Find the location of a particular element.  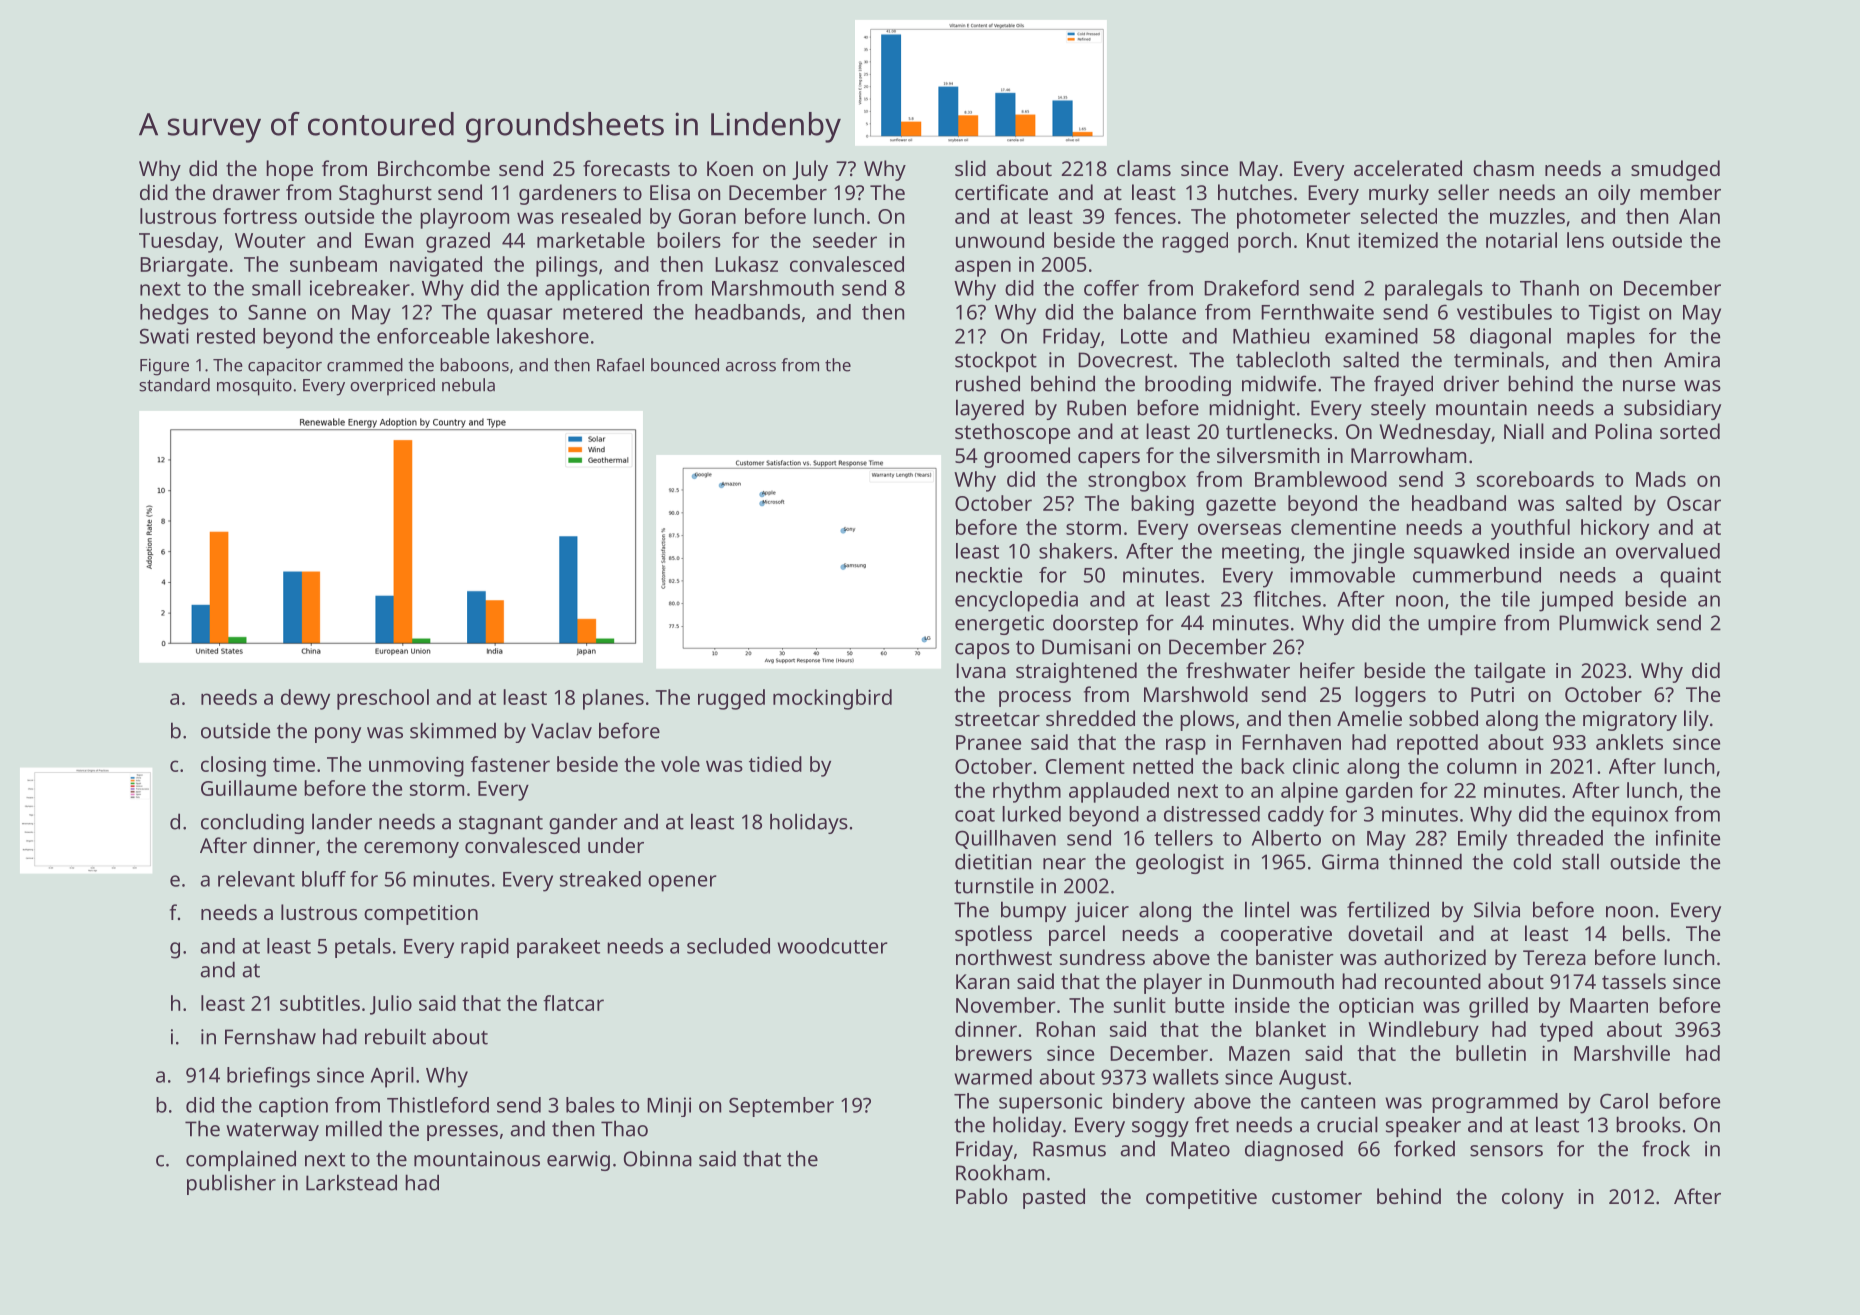

tidied is located at coordinates (775, 764).
